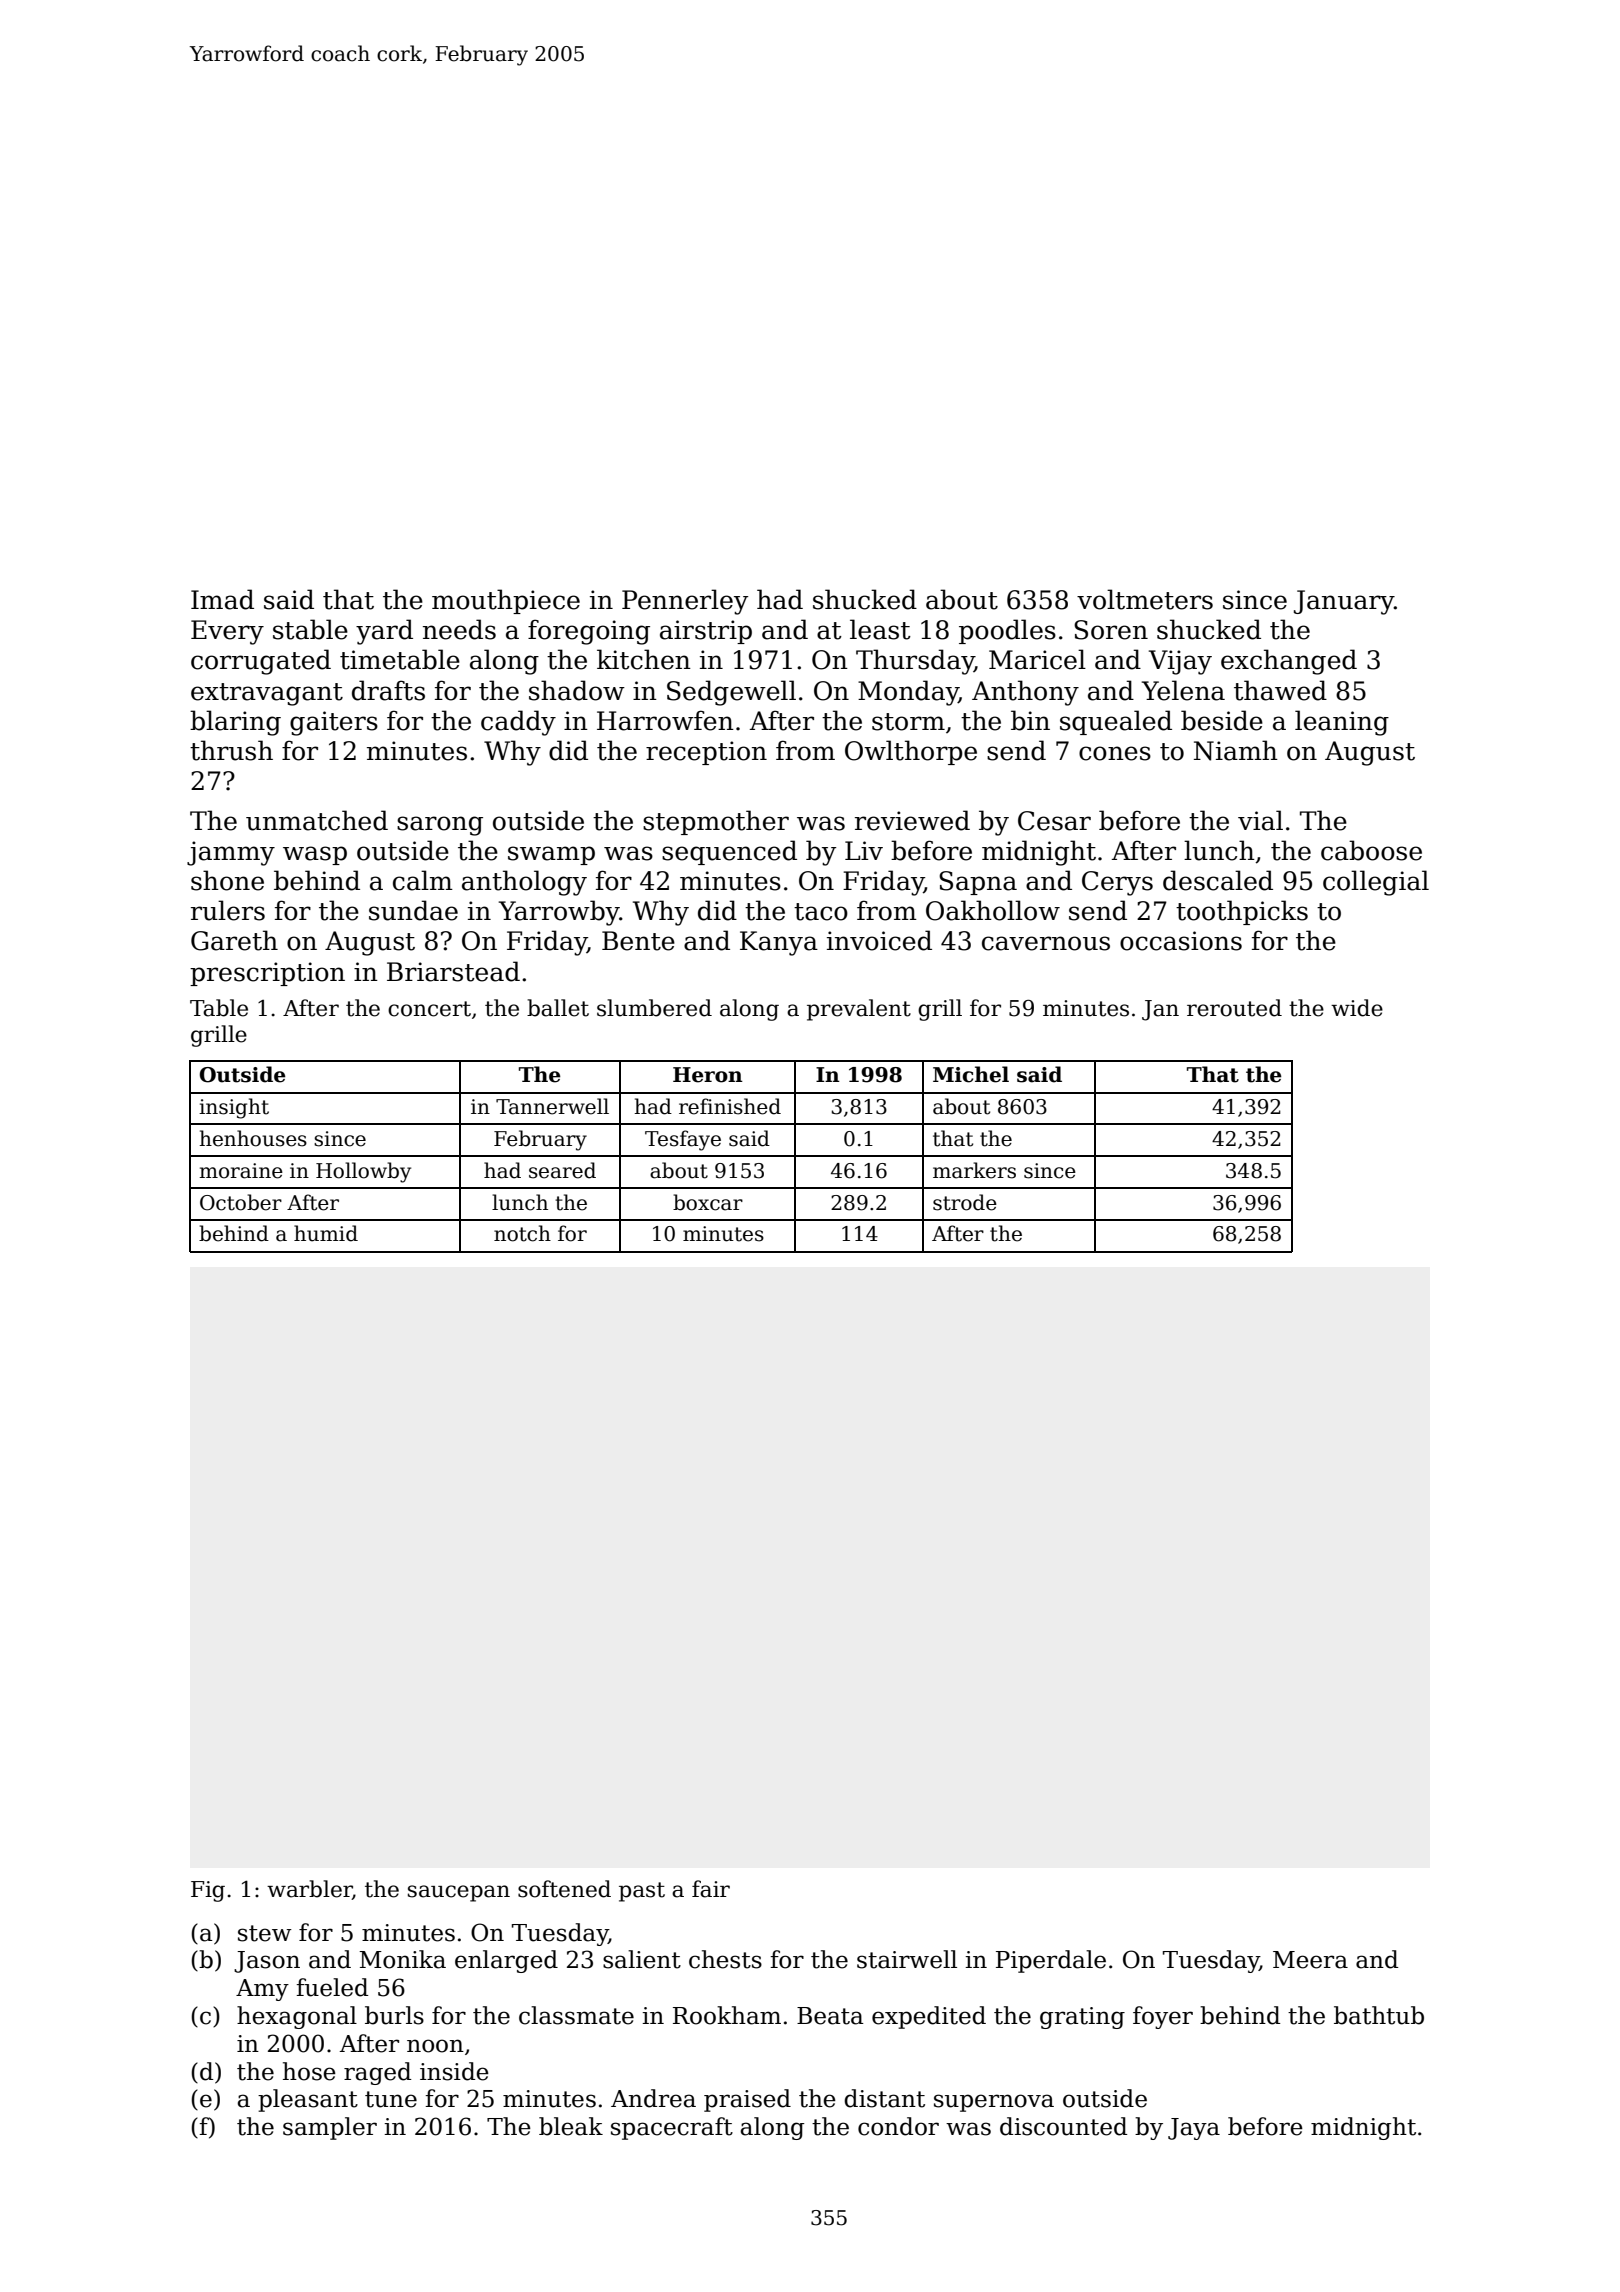 The width and height of the page is (1620, 2292). Describe the element at coordinates (459, 629) in the page. I see `needs` at that location.
